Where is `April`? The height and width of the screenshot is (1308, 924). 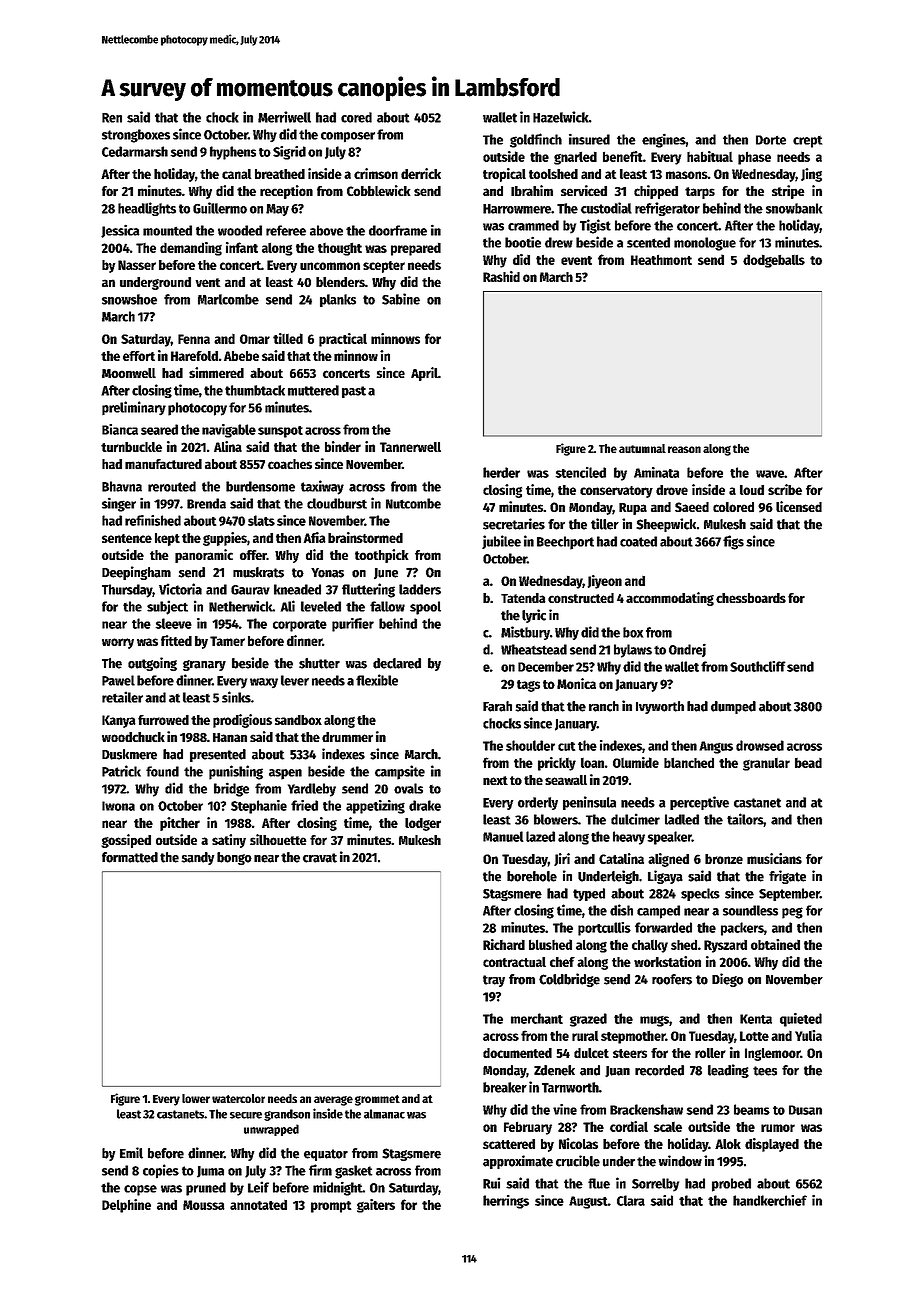 April is located at coordinates (424, 374).
